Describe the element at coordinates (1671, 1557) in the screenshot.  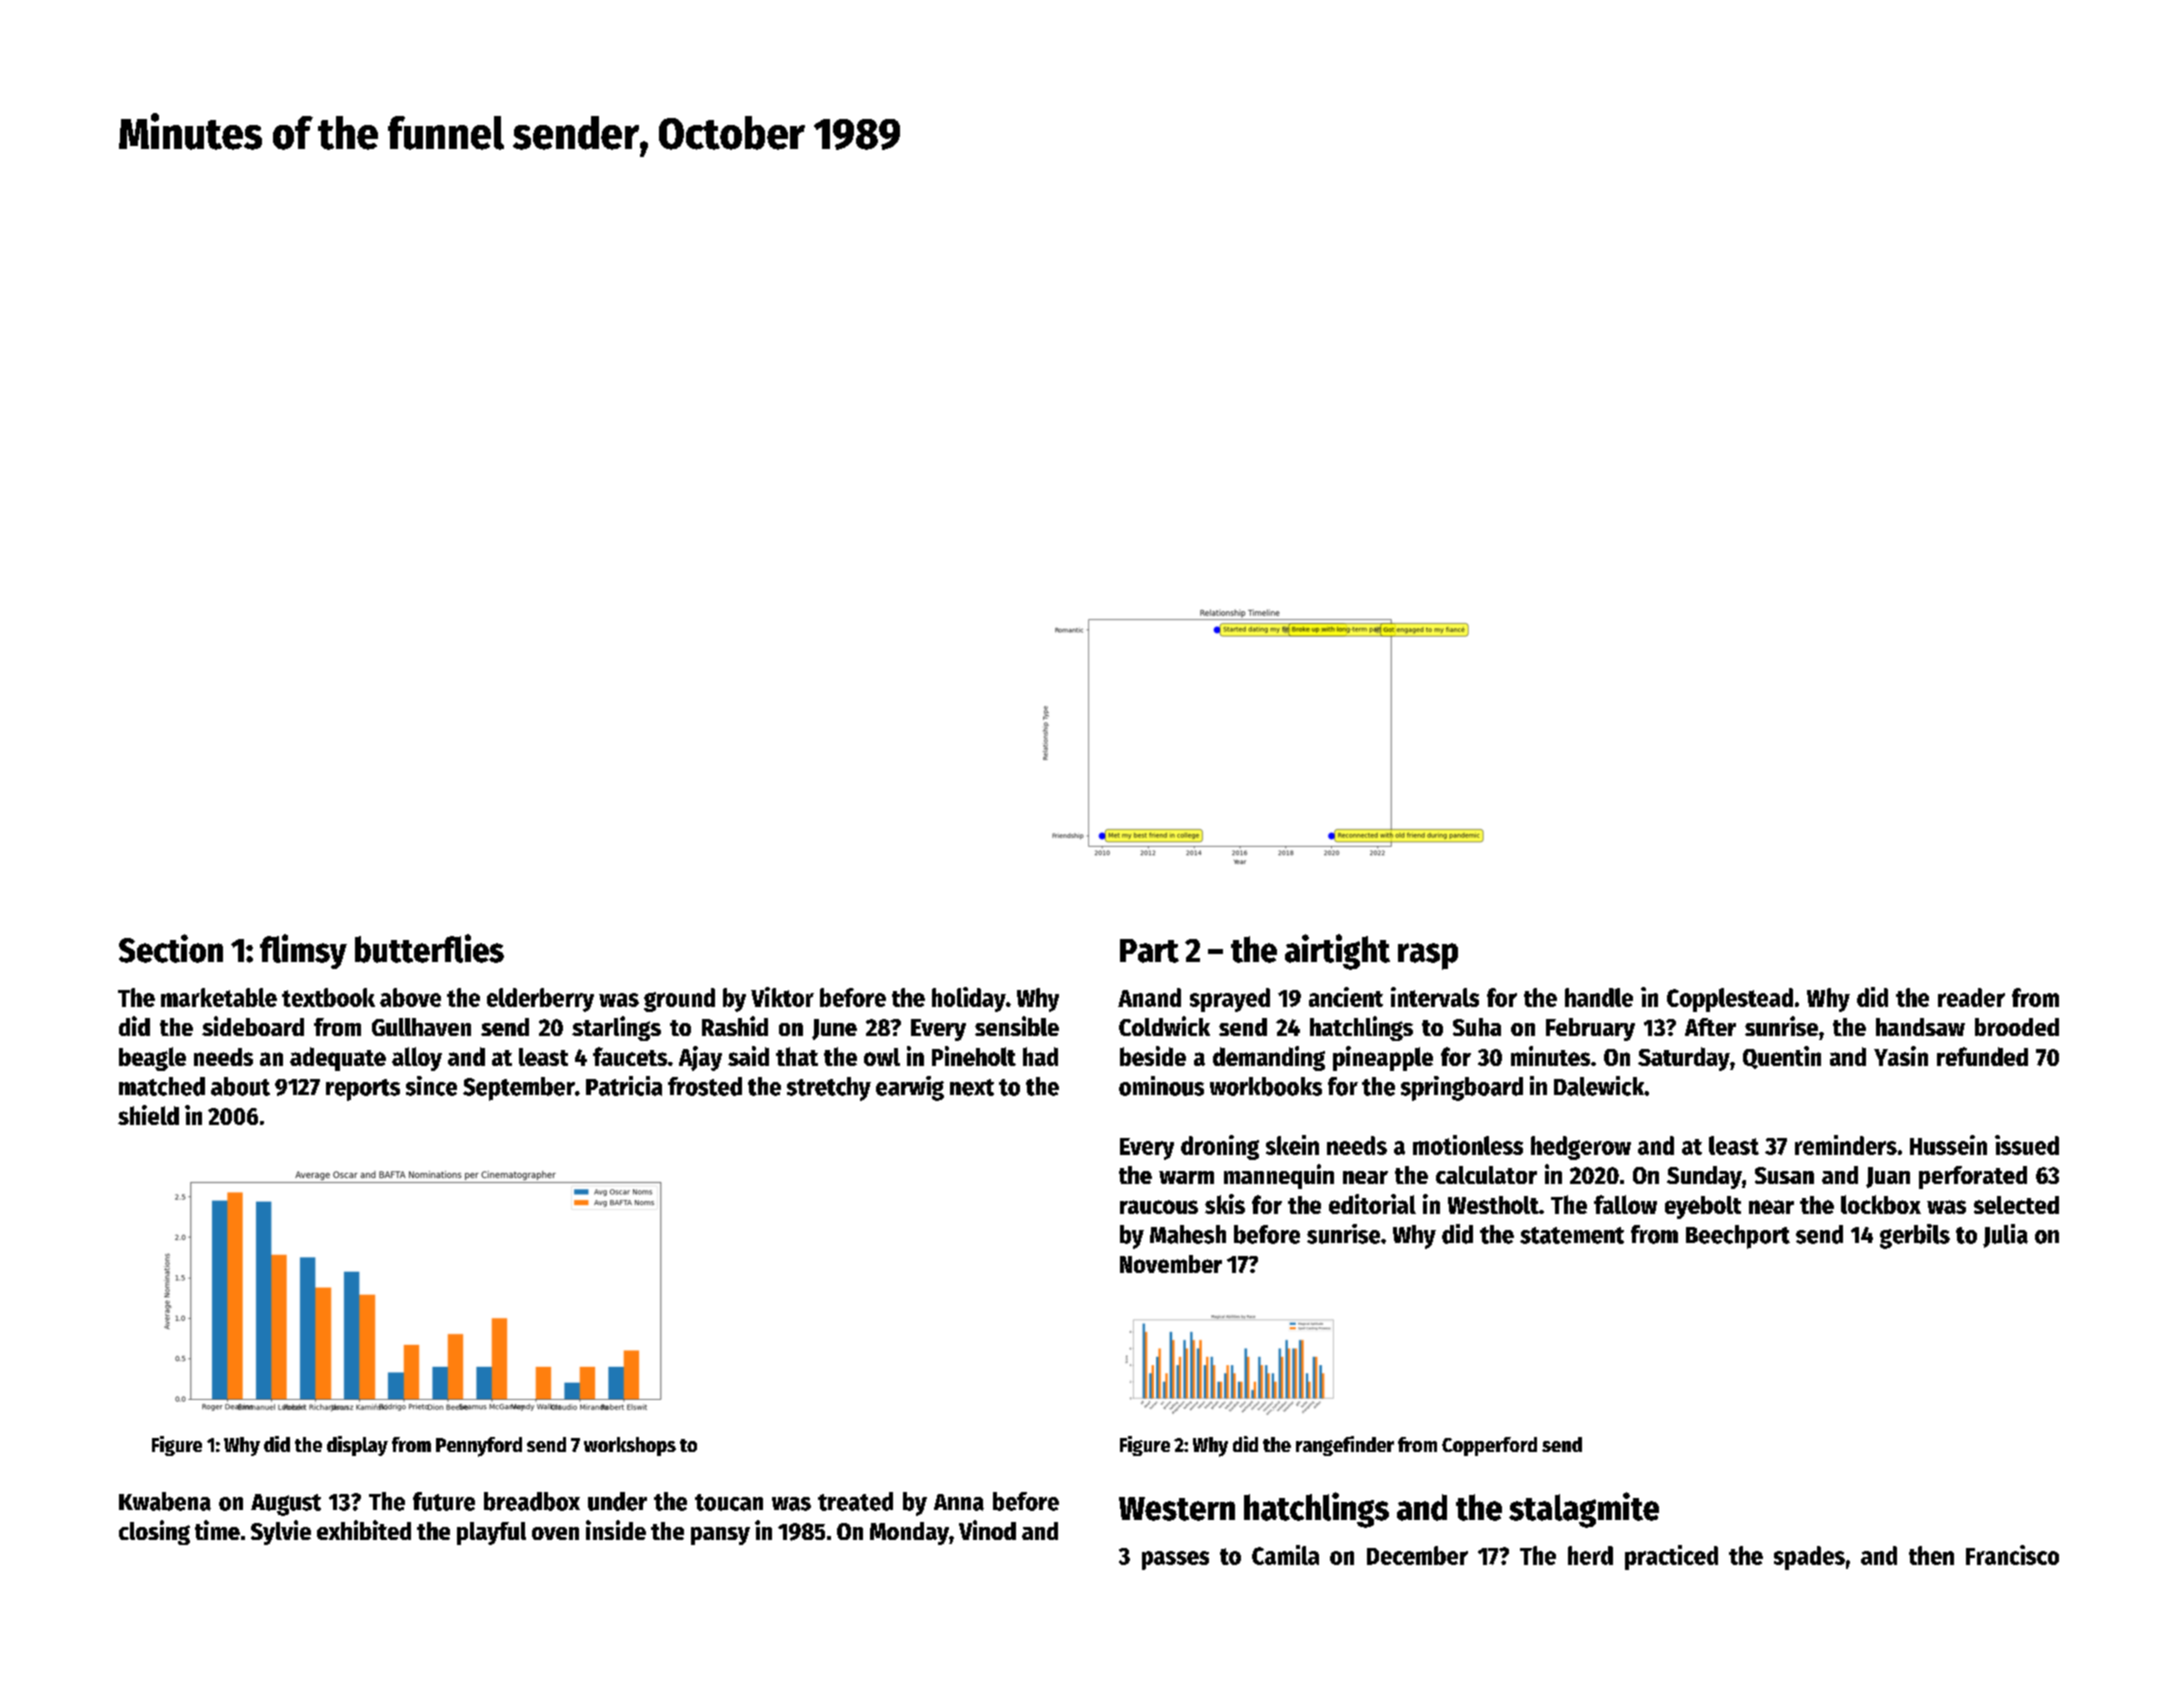
I see `practiced` at that location.
